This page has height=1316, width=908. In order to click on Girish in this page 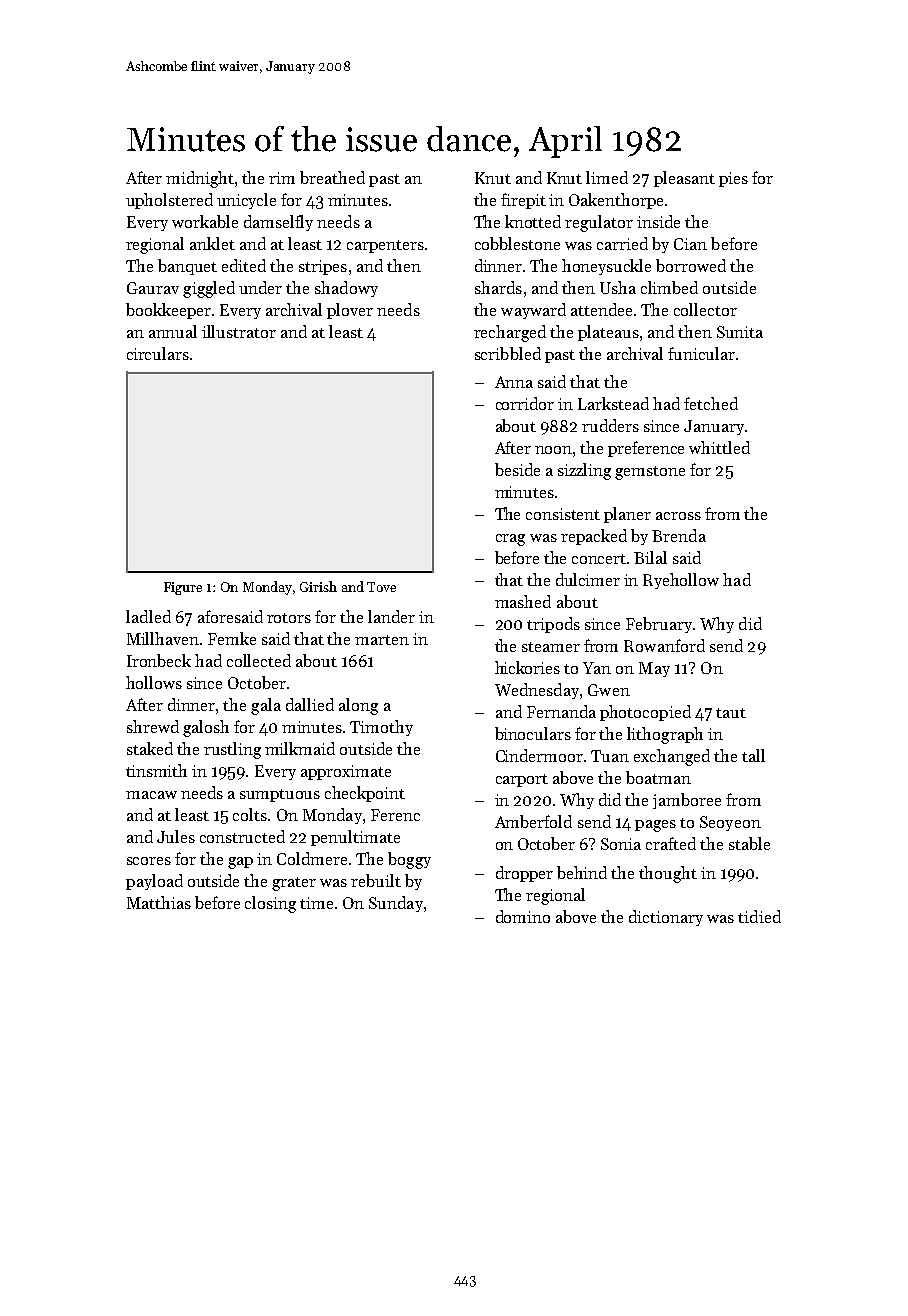, I will do `click(318, 586)`.
